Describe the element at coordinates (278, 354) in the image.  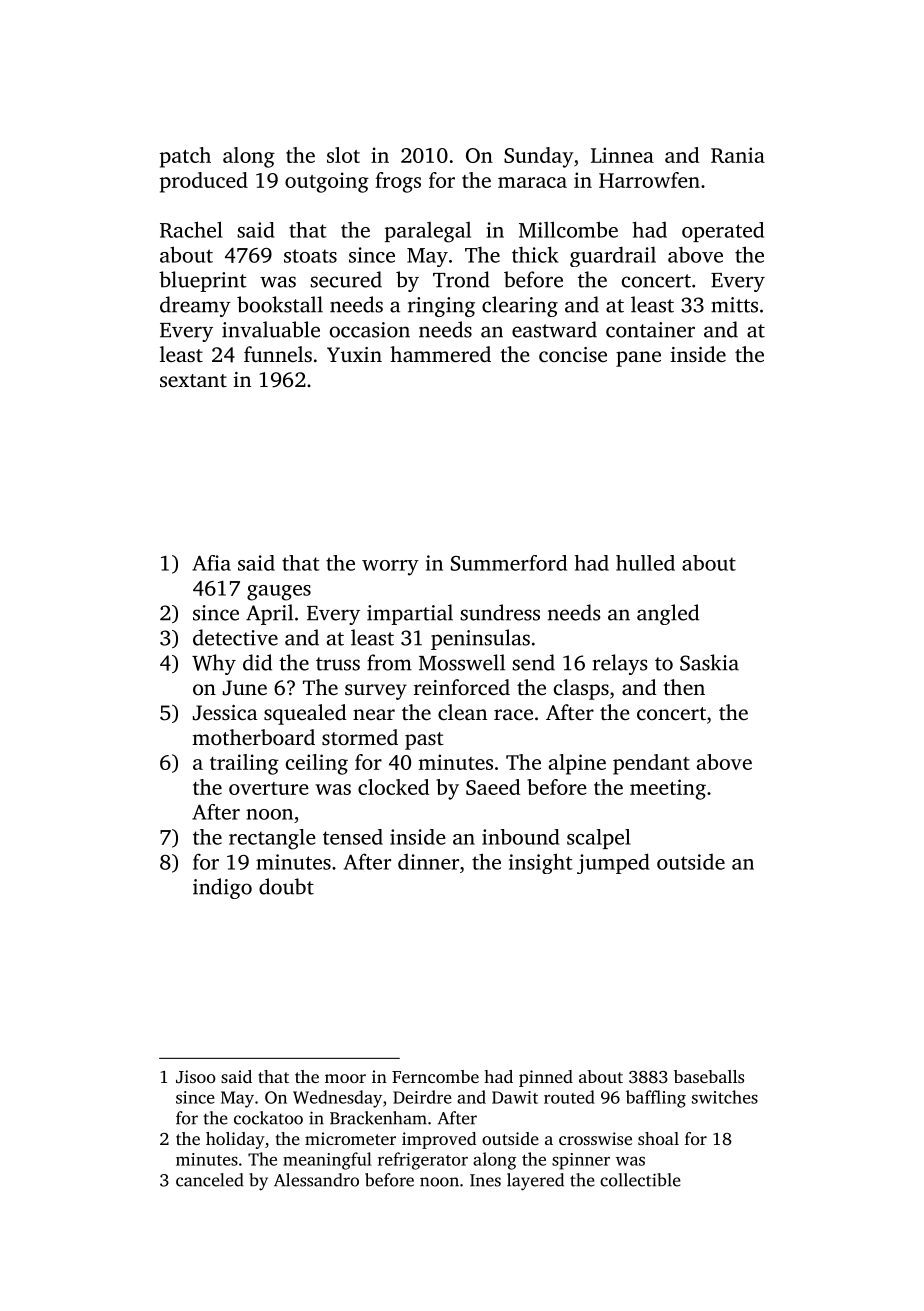
I see `funnels` at that location.
